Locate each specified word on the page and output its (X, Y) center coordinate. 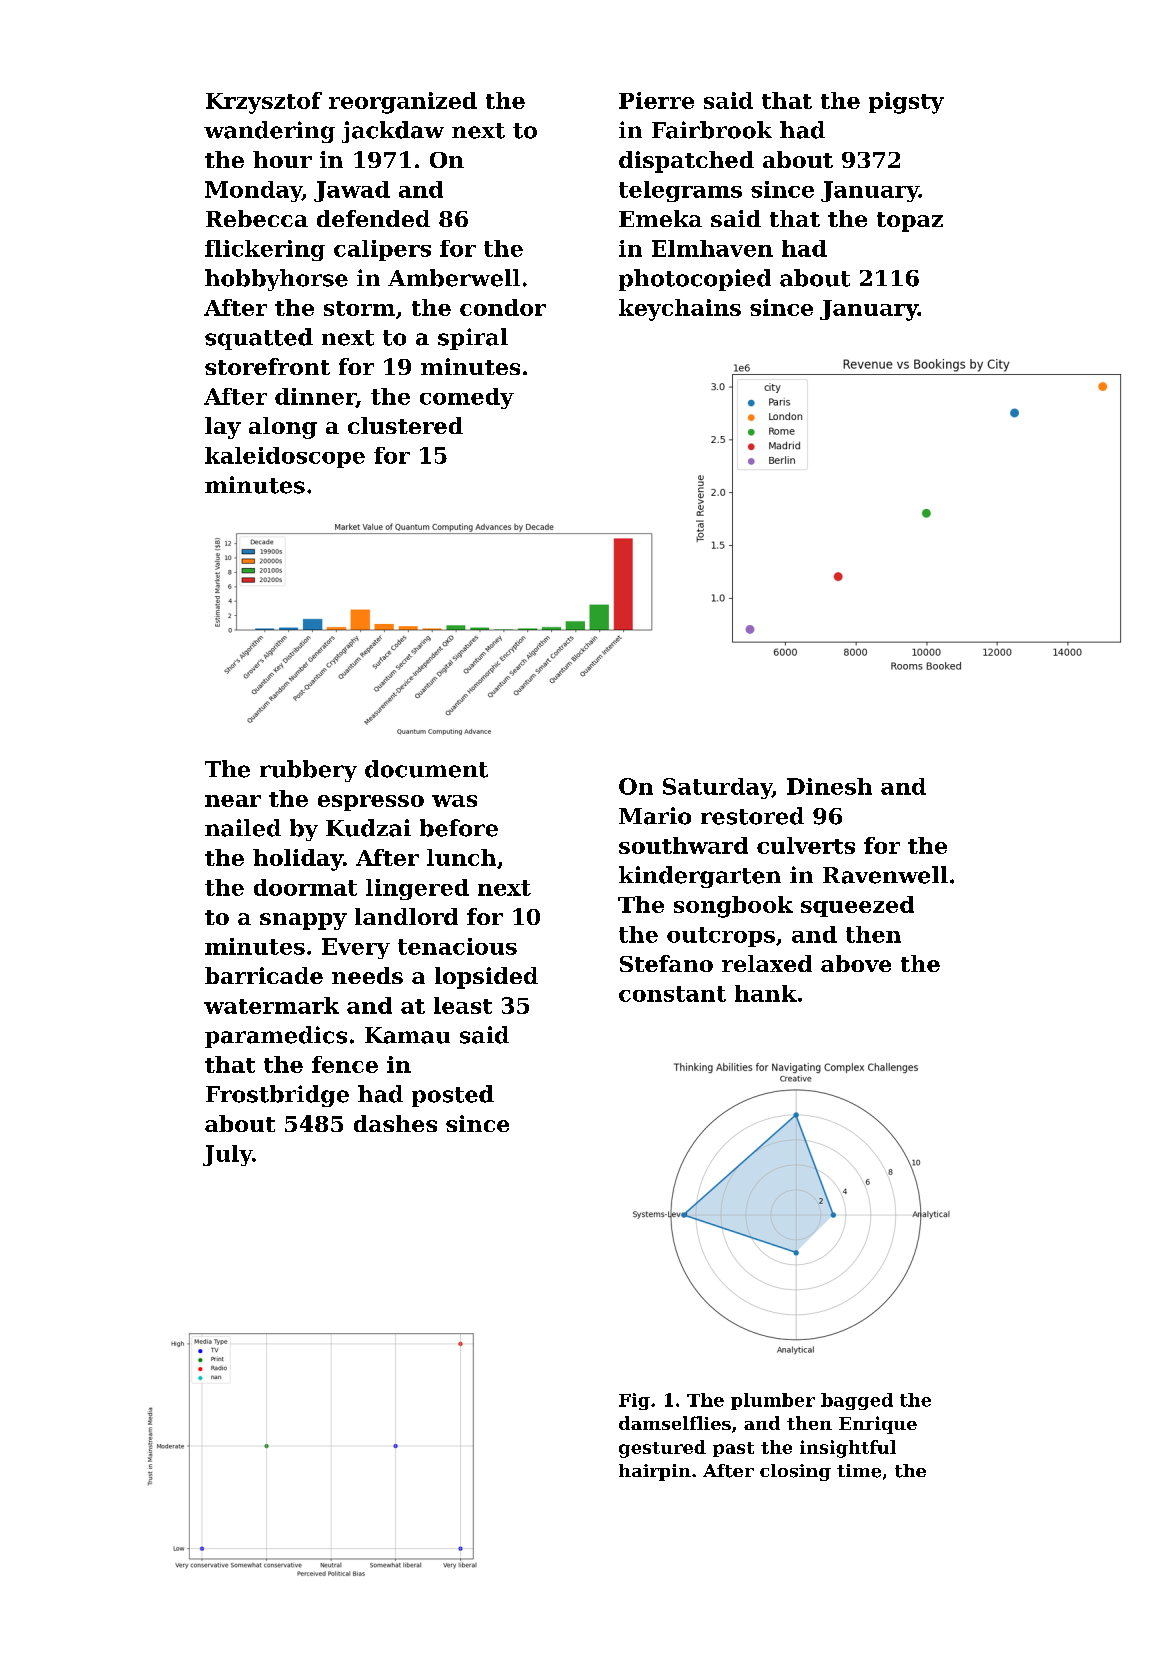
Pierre (656, 100)
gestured (662, 1449)
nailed (243, 828)
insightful (848, 1449)
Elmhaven (712, 248)
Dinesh (829, 786)
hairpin (655, 1472)
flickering (265, 250)
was (454, 801)
